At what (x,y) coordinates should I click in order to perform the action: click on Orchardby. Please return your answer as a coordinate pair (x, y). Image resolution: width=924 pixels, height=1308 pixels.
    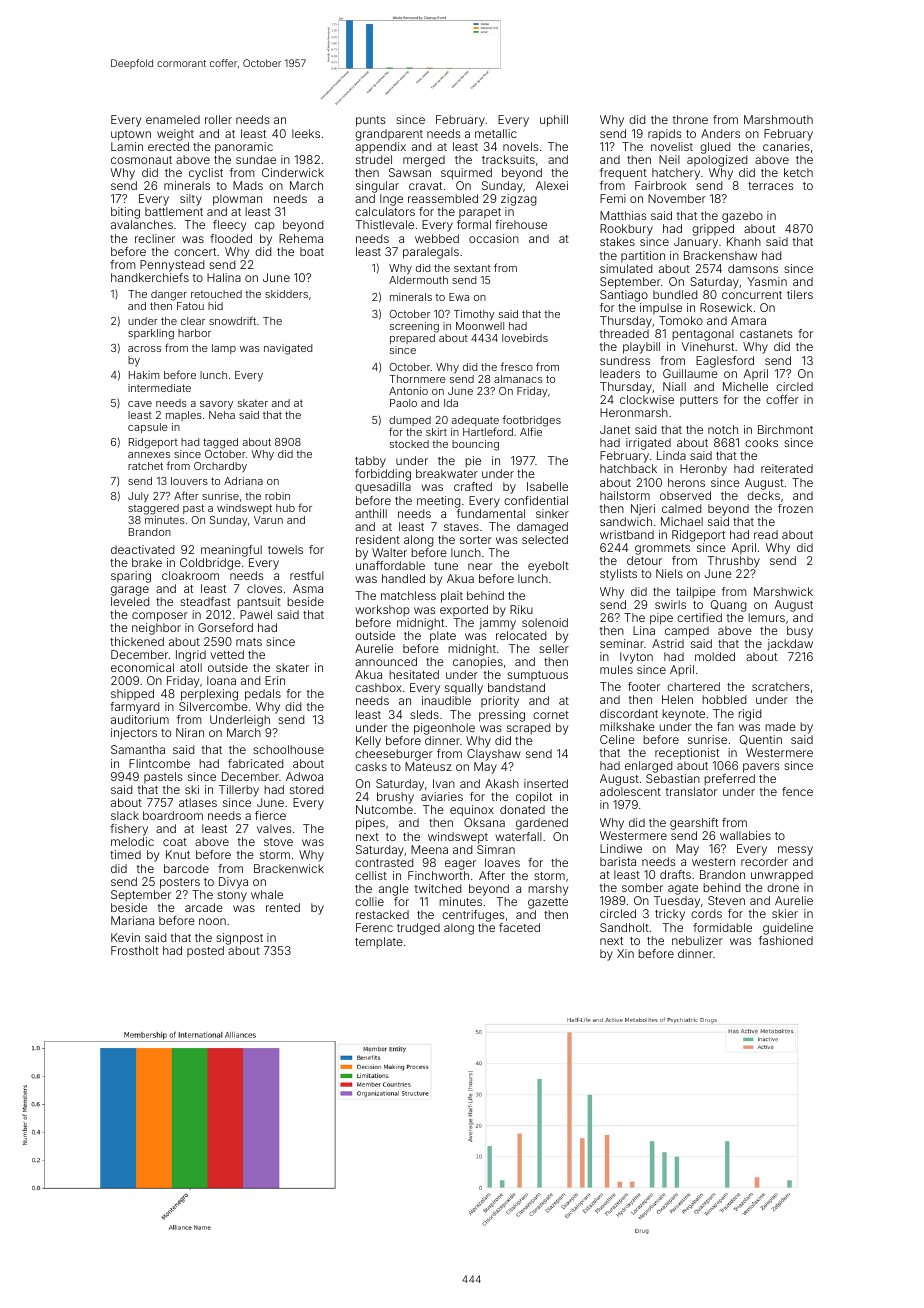
    Looking at the image, I should click on (220, 467).
